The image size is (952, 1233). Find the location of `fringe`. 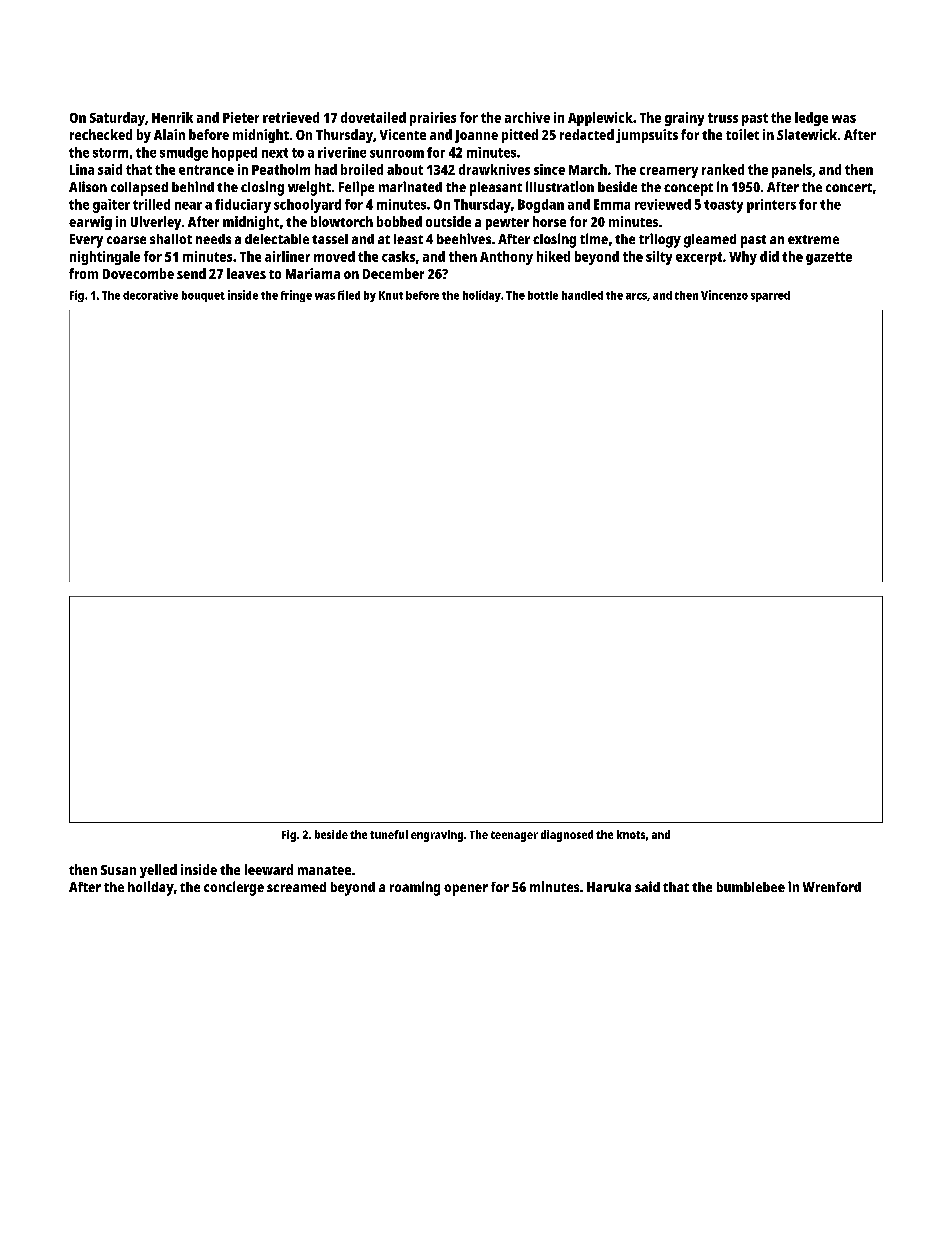

fringe is located at coordinates (296, 296).
